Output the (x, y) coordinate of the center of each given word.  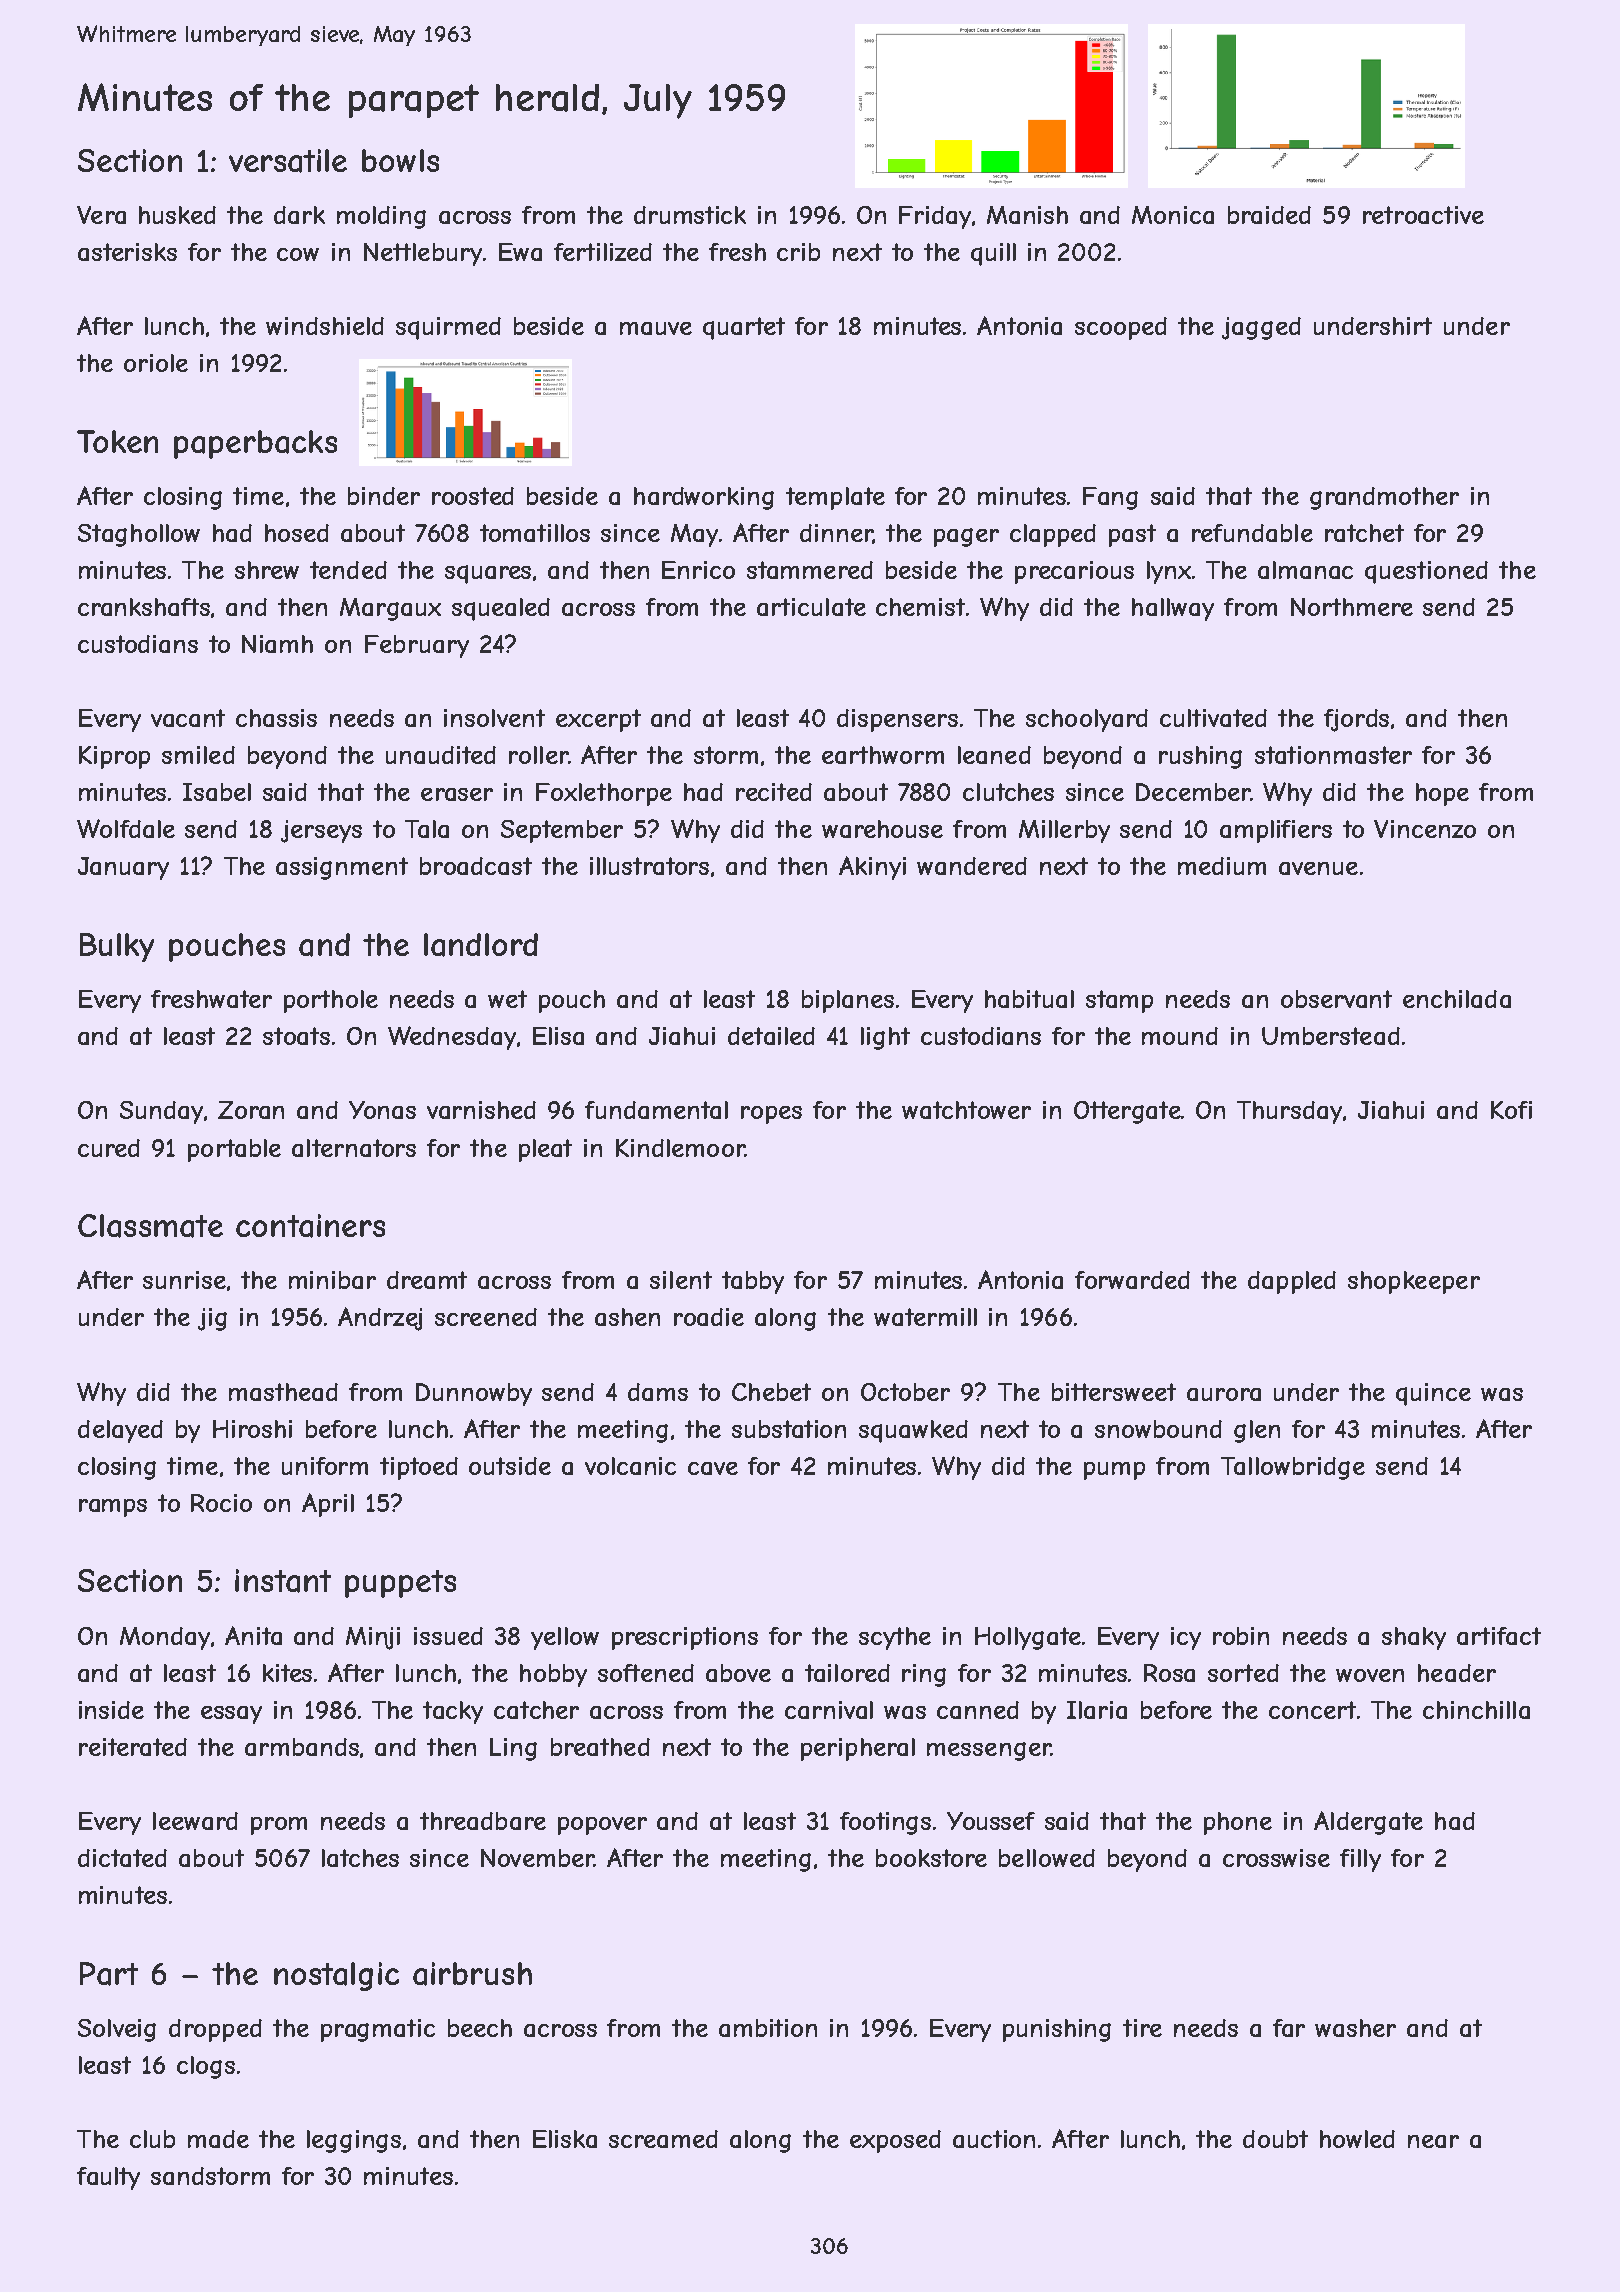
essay (231, 1715)
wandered (972, 866)
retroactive (1423, 215)
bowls (400, 160)
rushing (1200, 757)
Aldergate (1368, 1823)
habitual (1029, 999)
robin (1241, 1636)
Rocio (221, 1503)
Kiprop (114, 757)
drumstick (690, 215)
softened (646, 1673)
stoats (296, 1036)
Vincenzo (1425, 829)
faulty (108, 2178)
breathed (600, 1747)
